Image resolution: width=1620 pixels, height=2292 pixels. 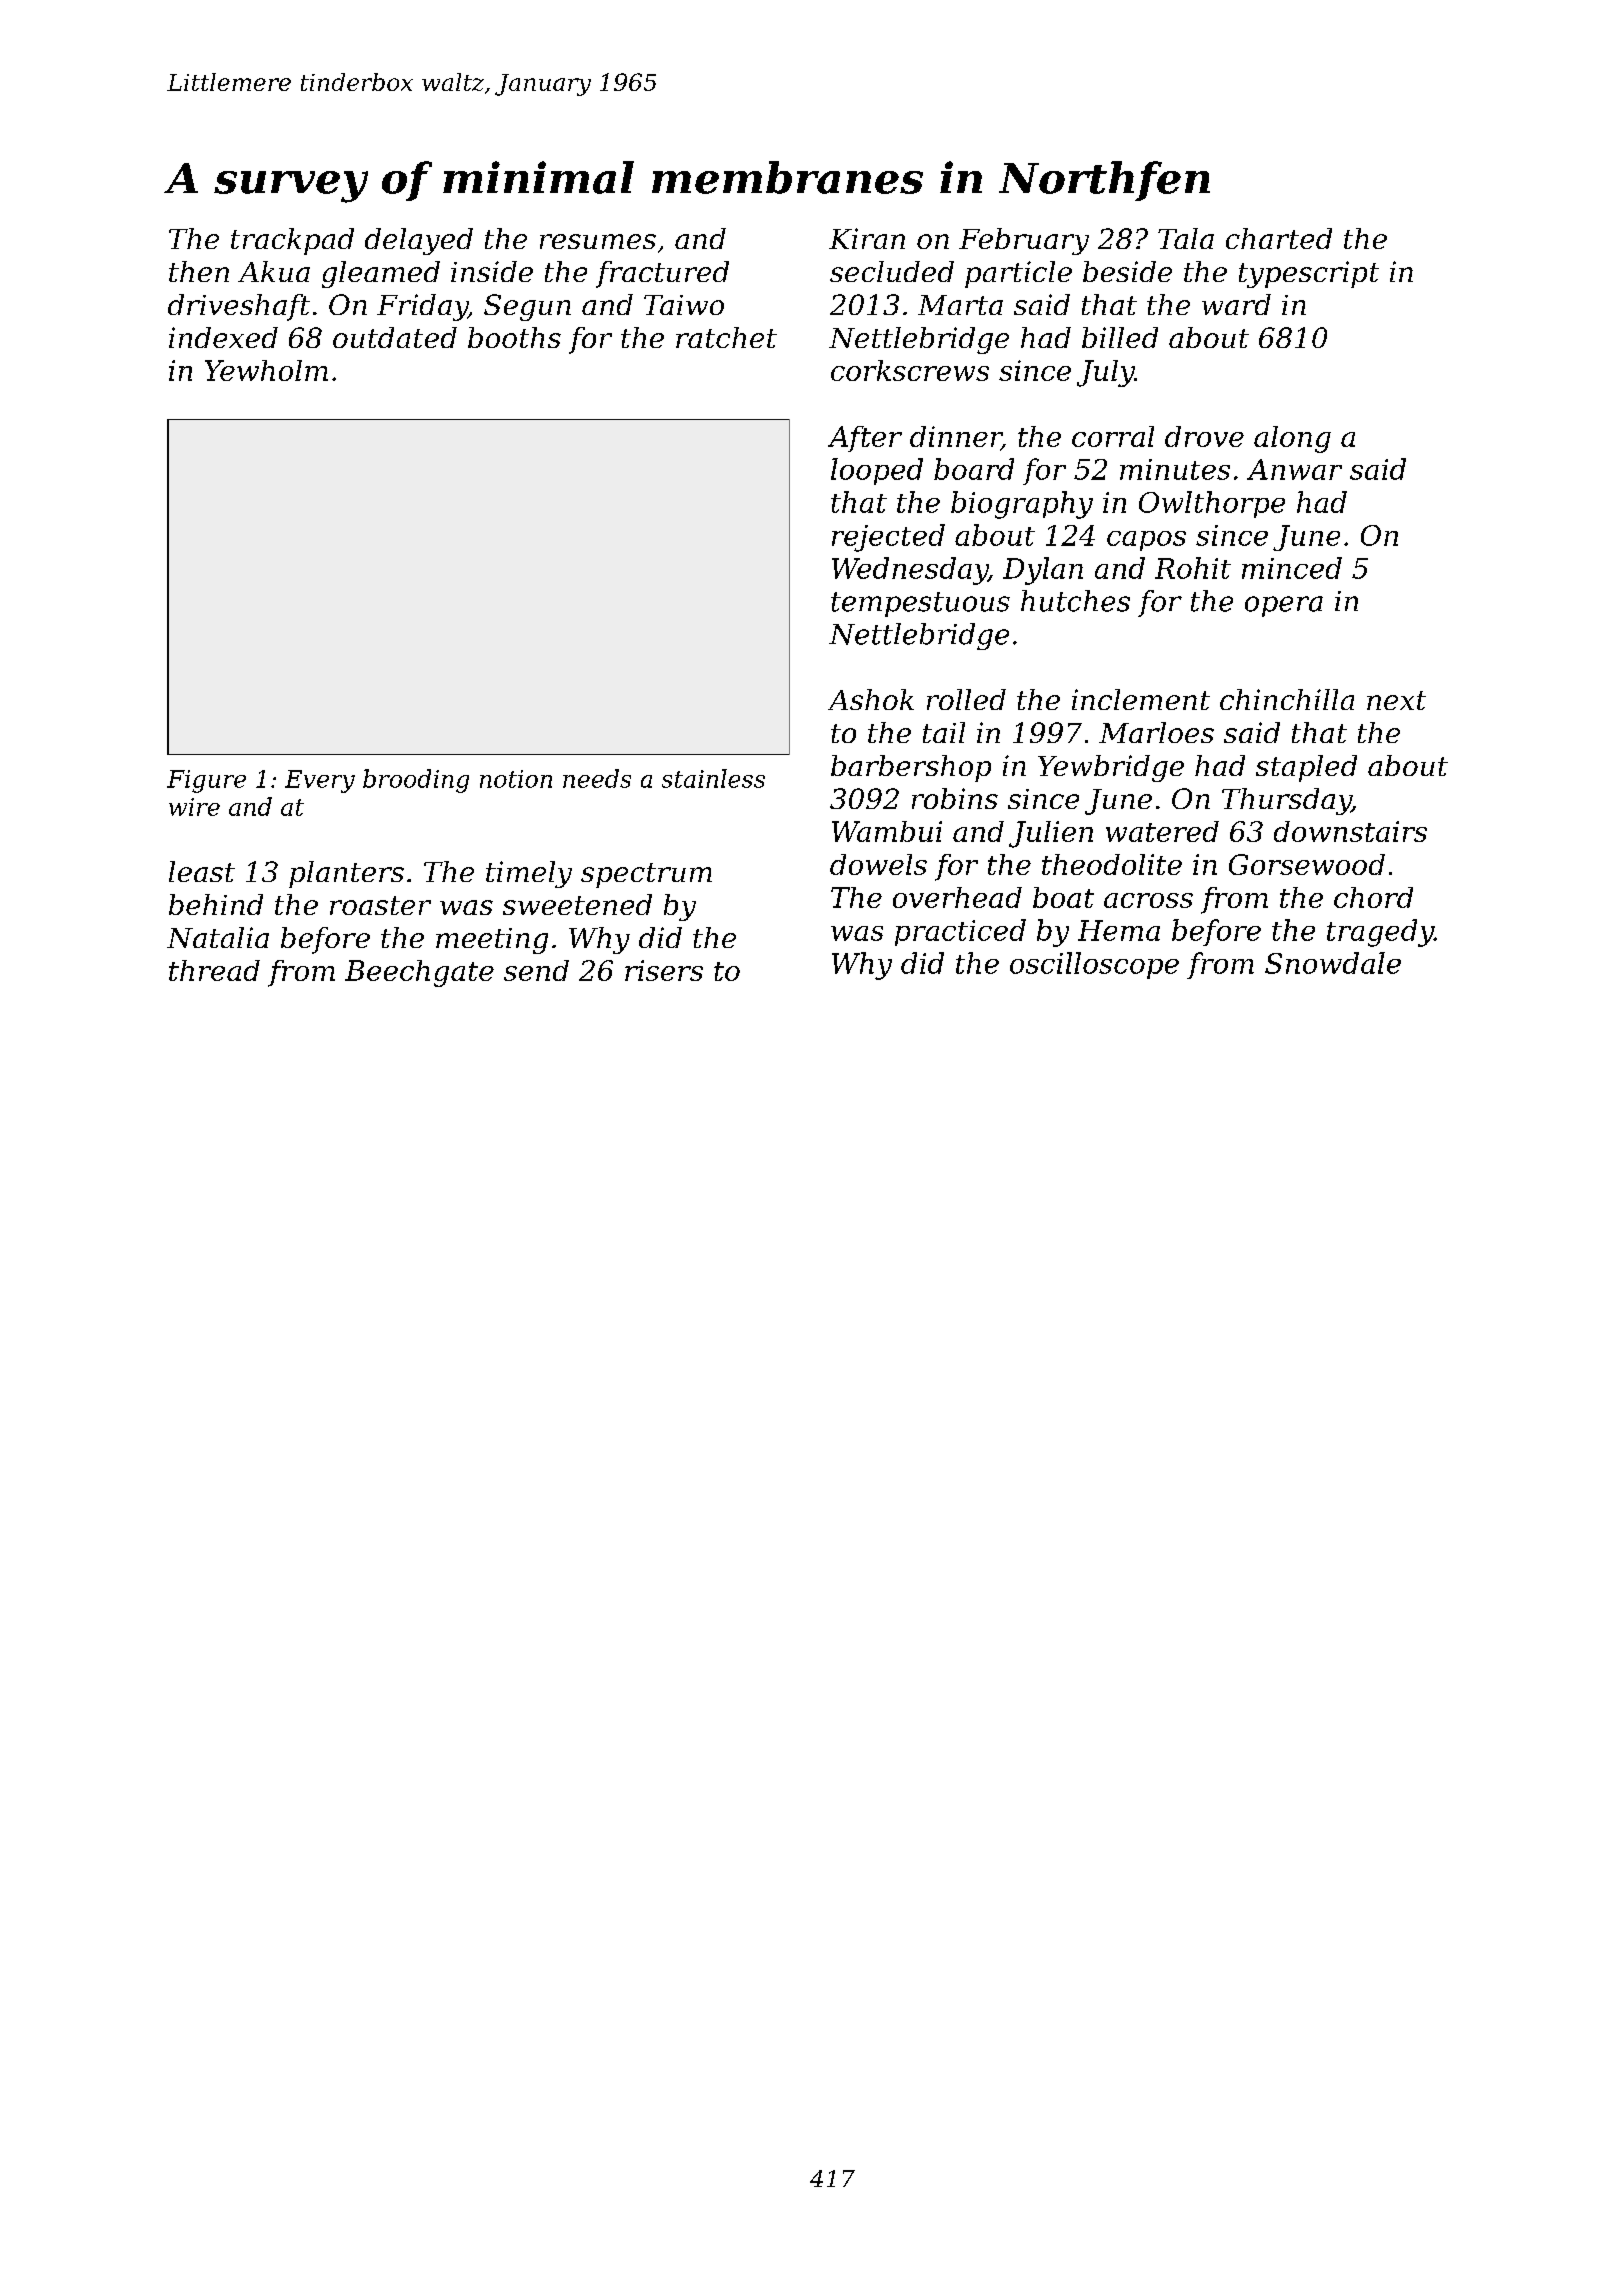 What do you see at coordinates (1094, 965) in the page?
I see `oscilloscope` at bounding box center [1094, 965].
